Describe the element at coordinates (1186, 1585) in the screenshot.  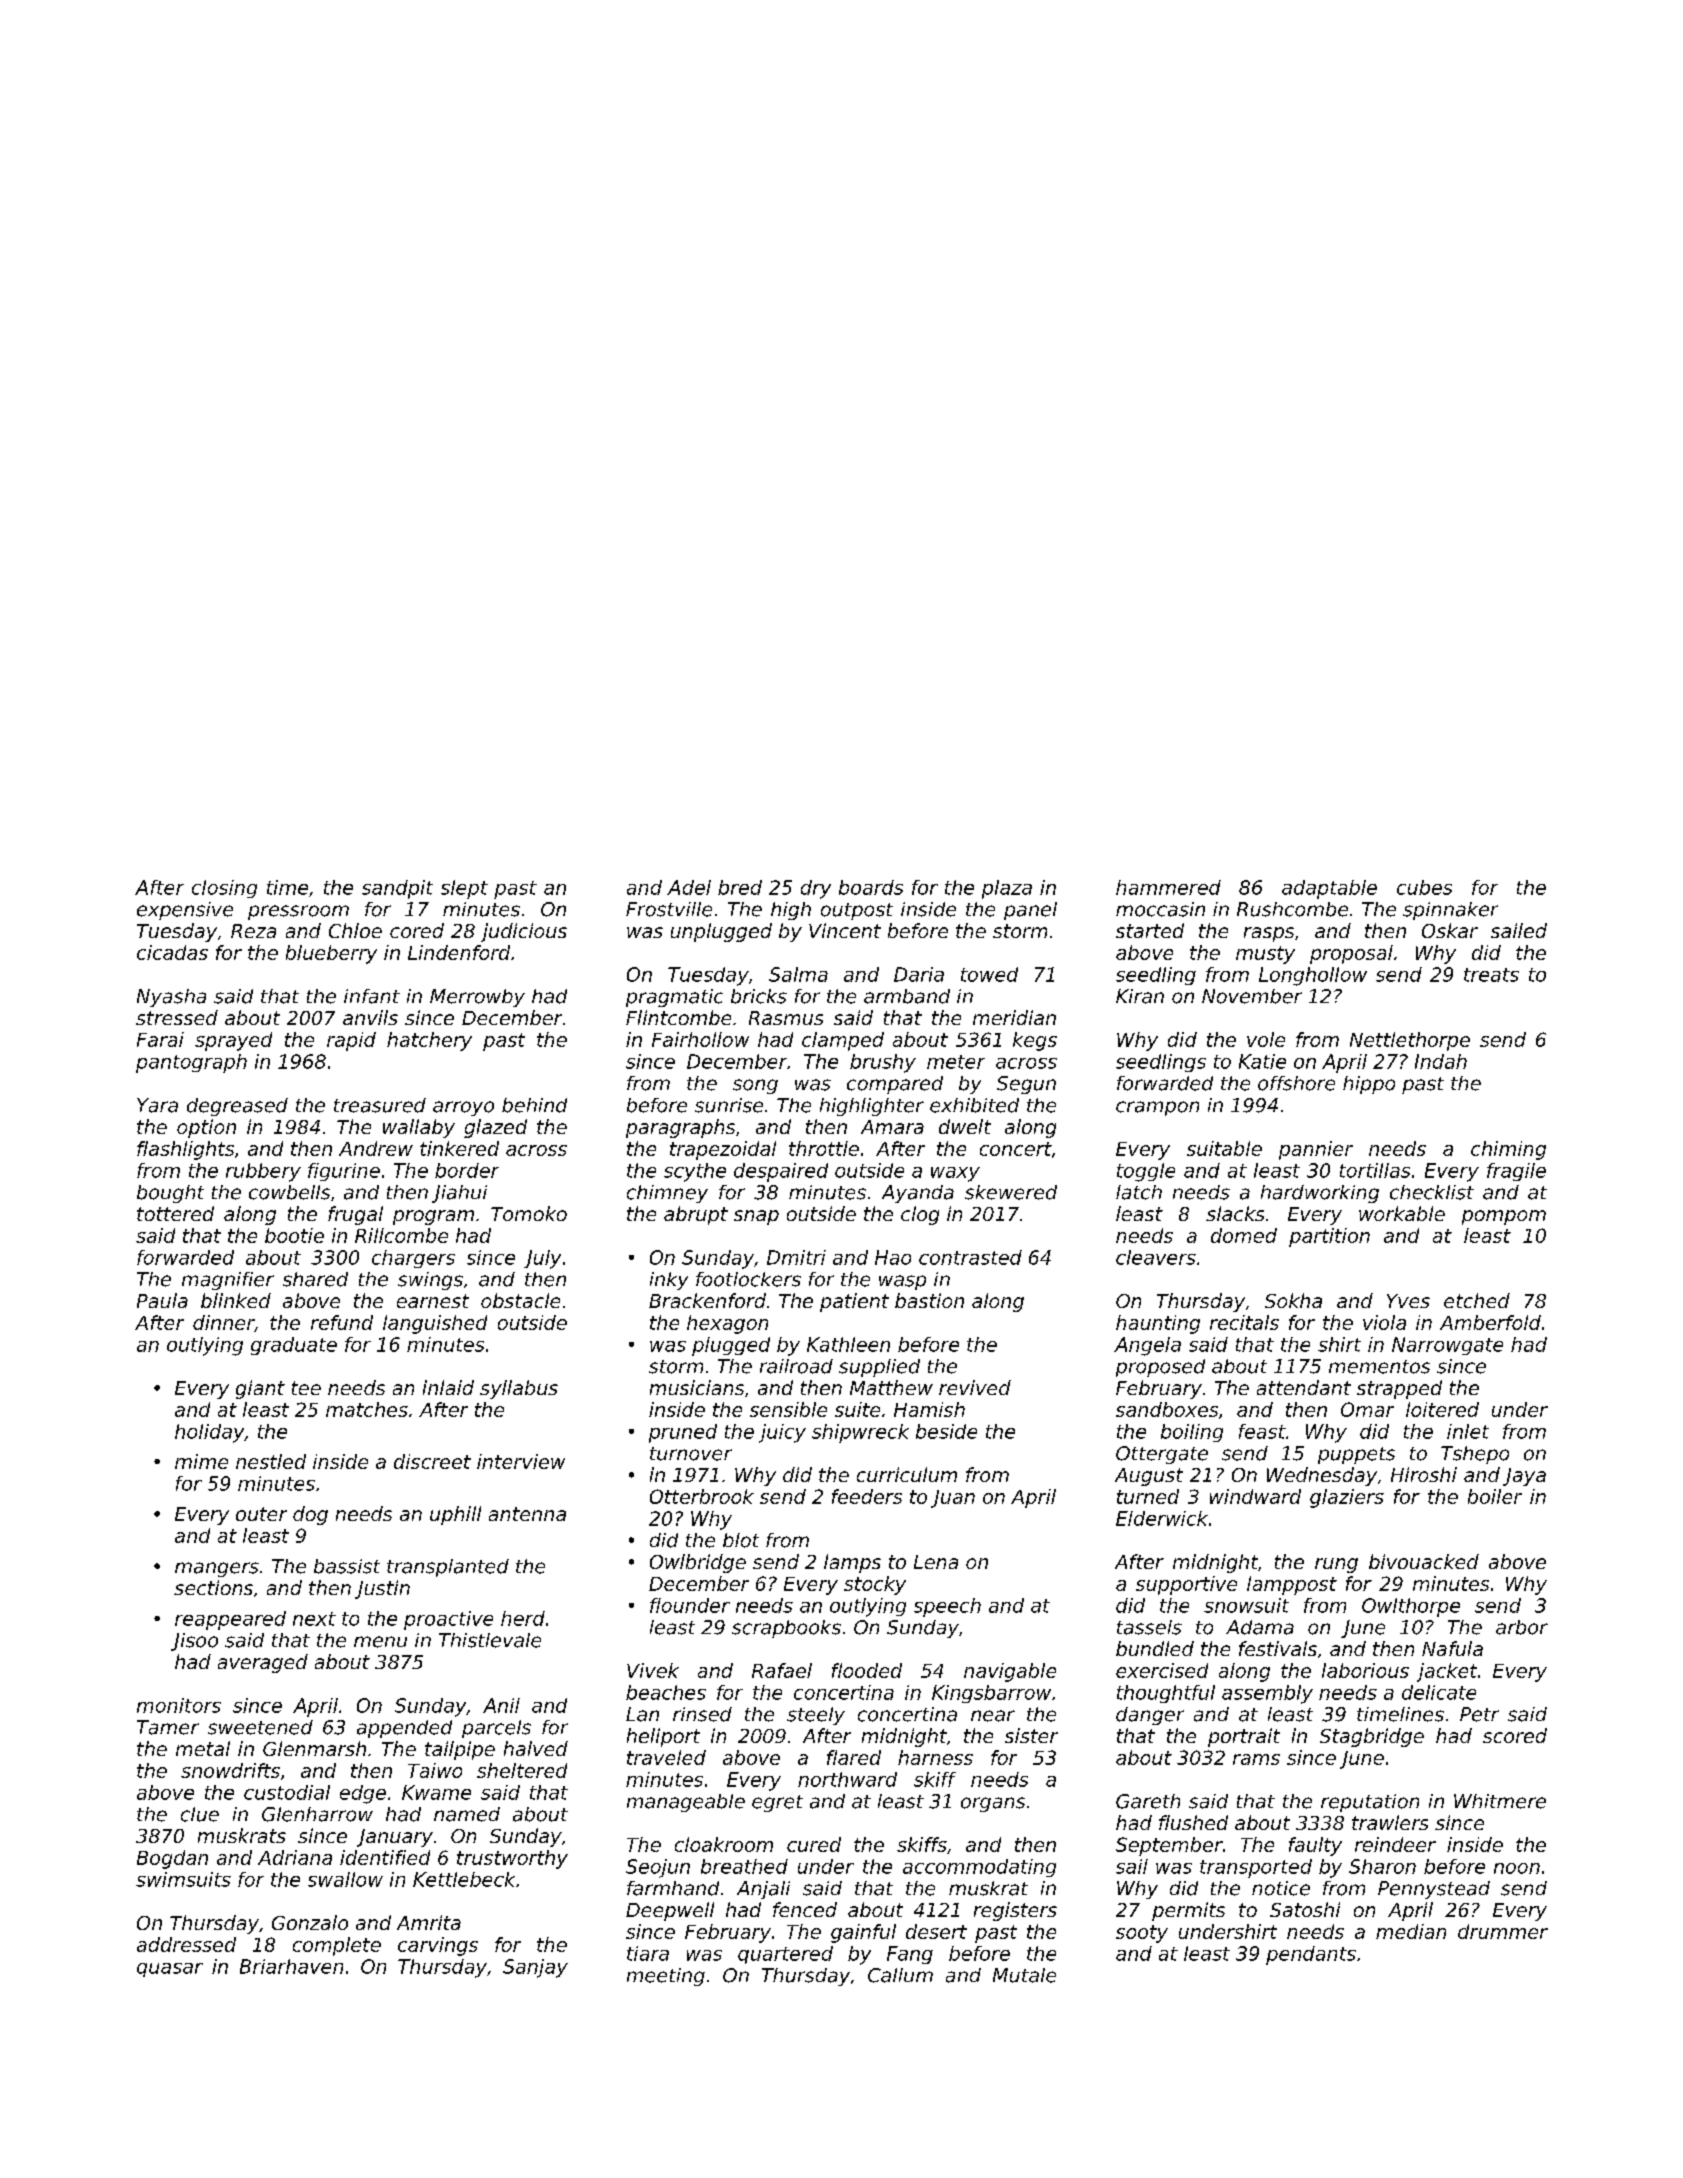
I see `supportive` at that location.
